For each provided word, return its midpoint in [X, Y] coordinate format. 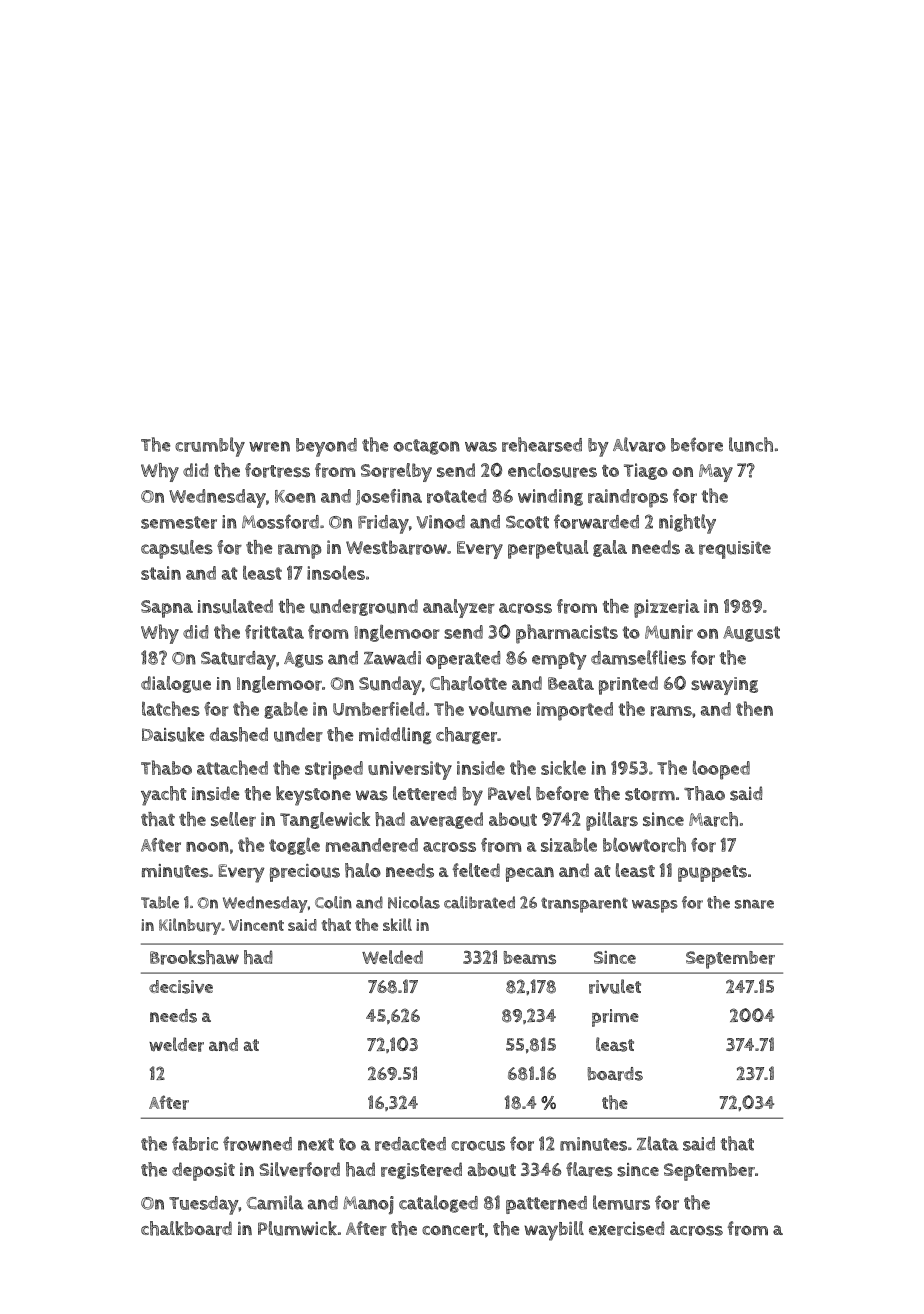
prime [615, 1018]
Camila [275, 1202]
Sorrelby [396, 472]
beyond [326, 447]
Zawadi [392, 658]
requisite [735, 550]
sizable [569, 845]
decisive [181, 987]
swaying [724, 686]
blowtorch [644, 844]
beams [530, 957]
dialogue [176, 684]
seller [233, 819]
